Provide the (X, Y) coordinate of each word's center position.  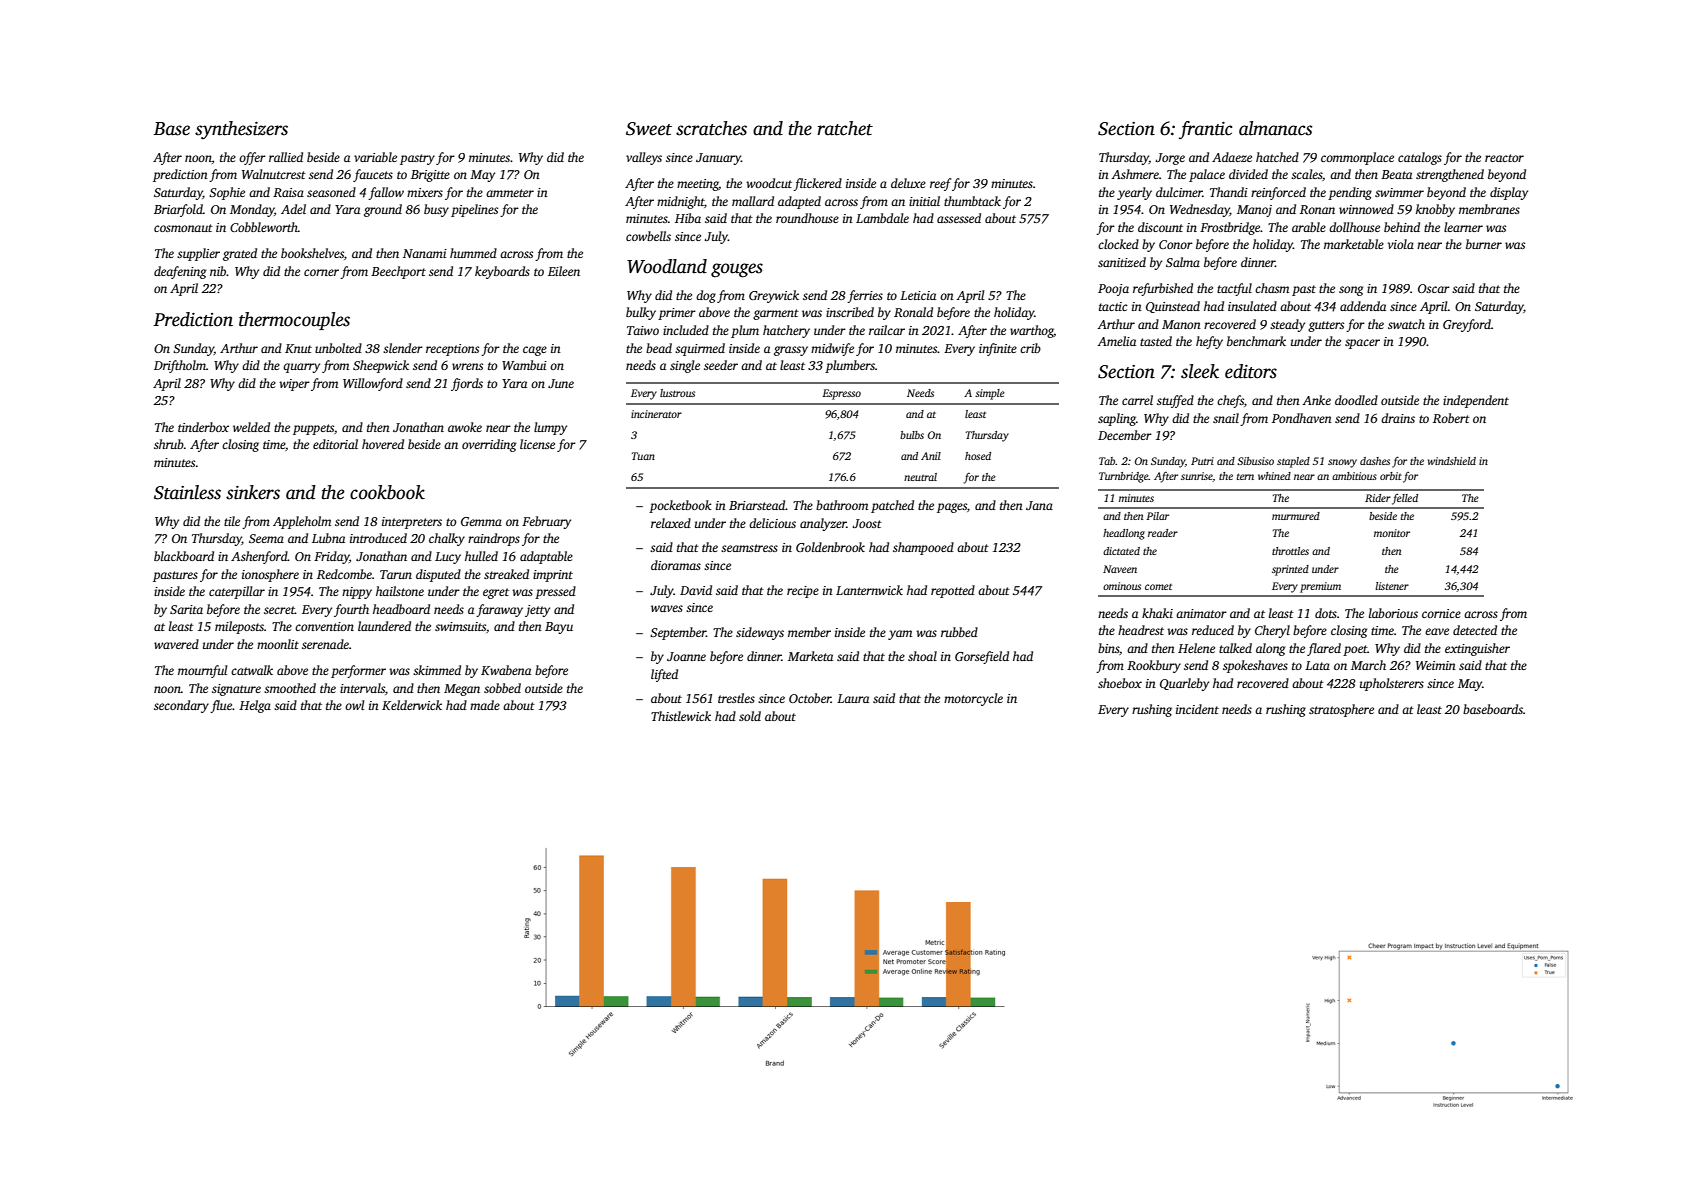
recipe (803, 592)
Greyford (1467, 325)
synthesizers (241, 130)
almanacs (1275, 128)
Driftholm (180, 366)
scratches (711, 128)
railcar (887, 330)
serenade (325, 644)
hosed (978, 456)
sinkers (253, 492)
